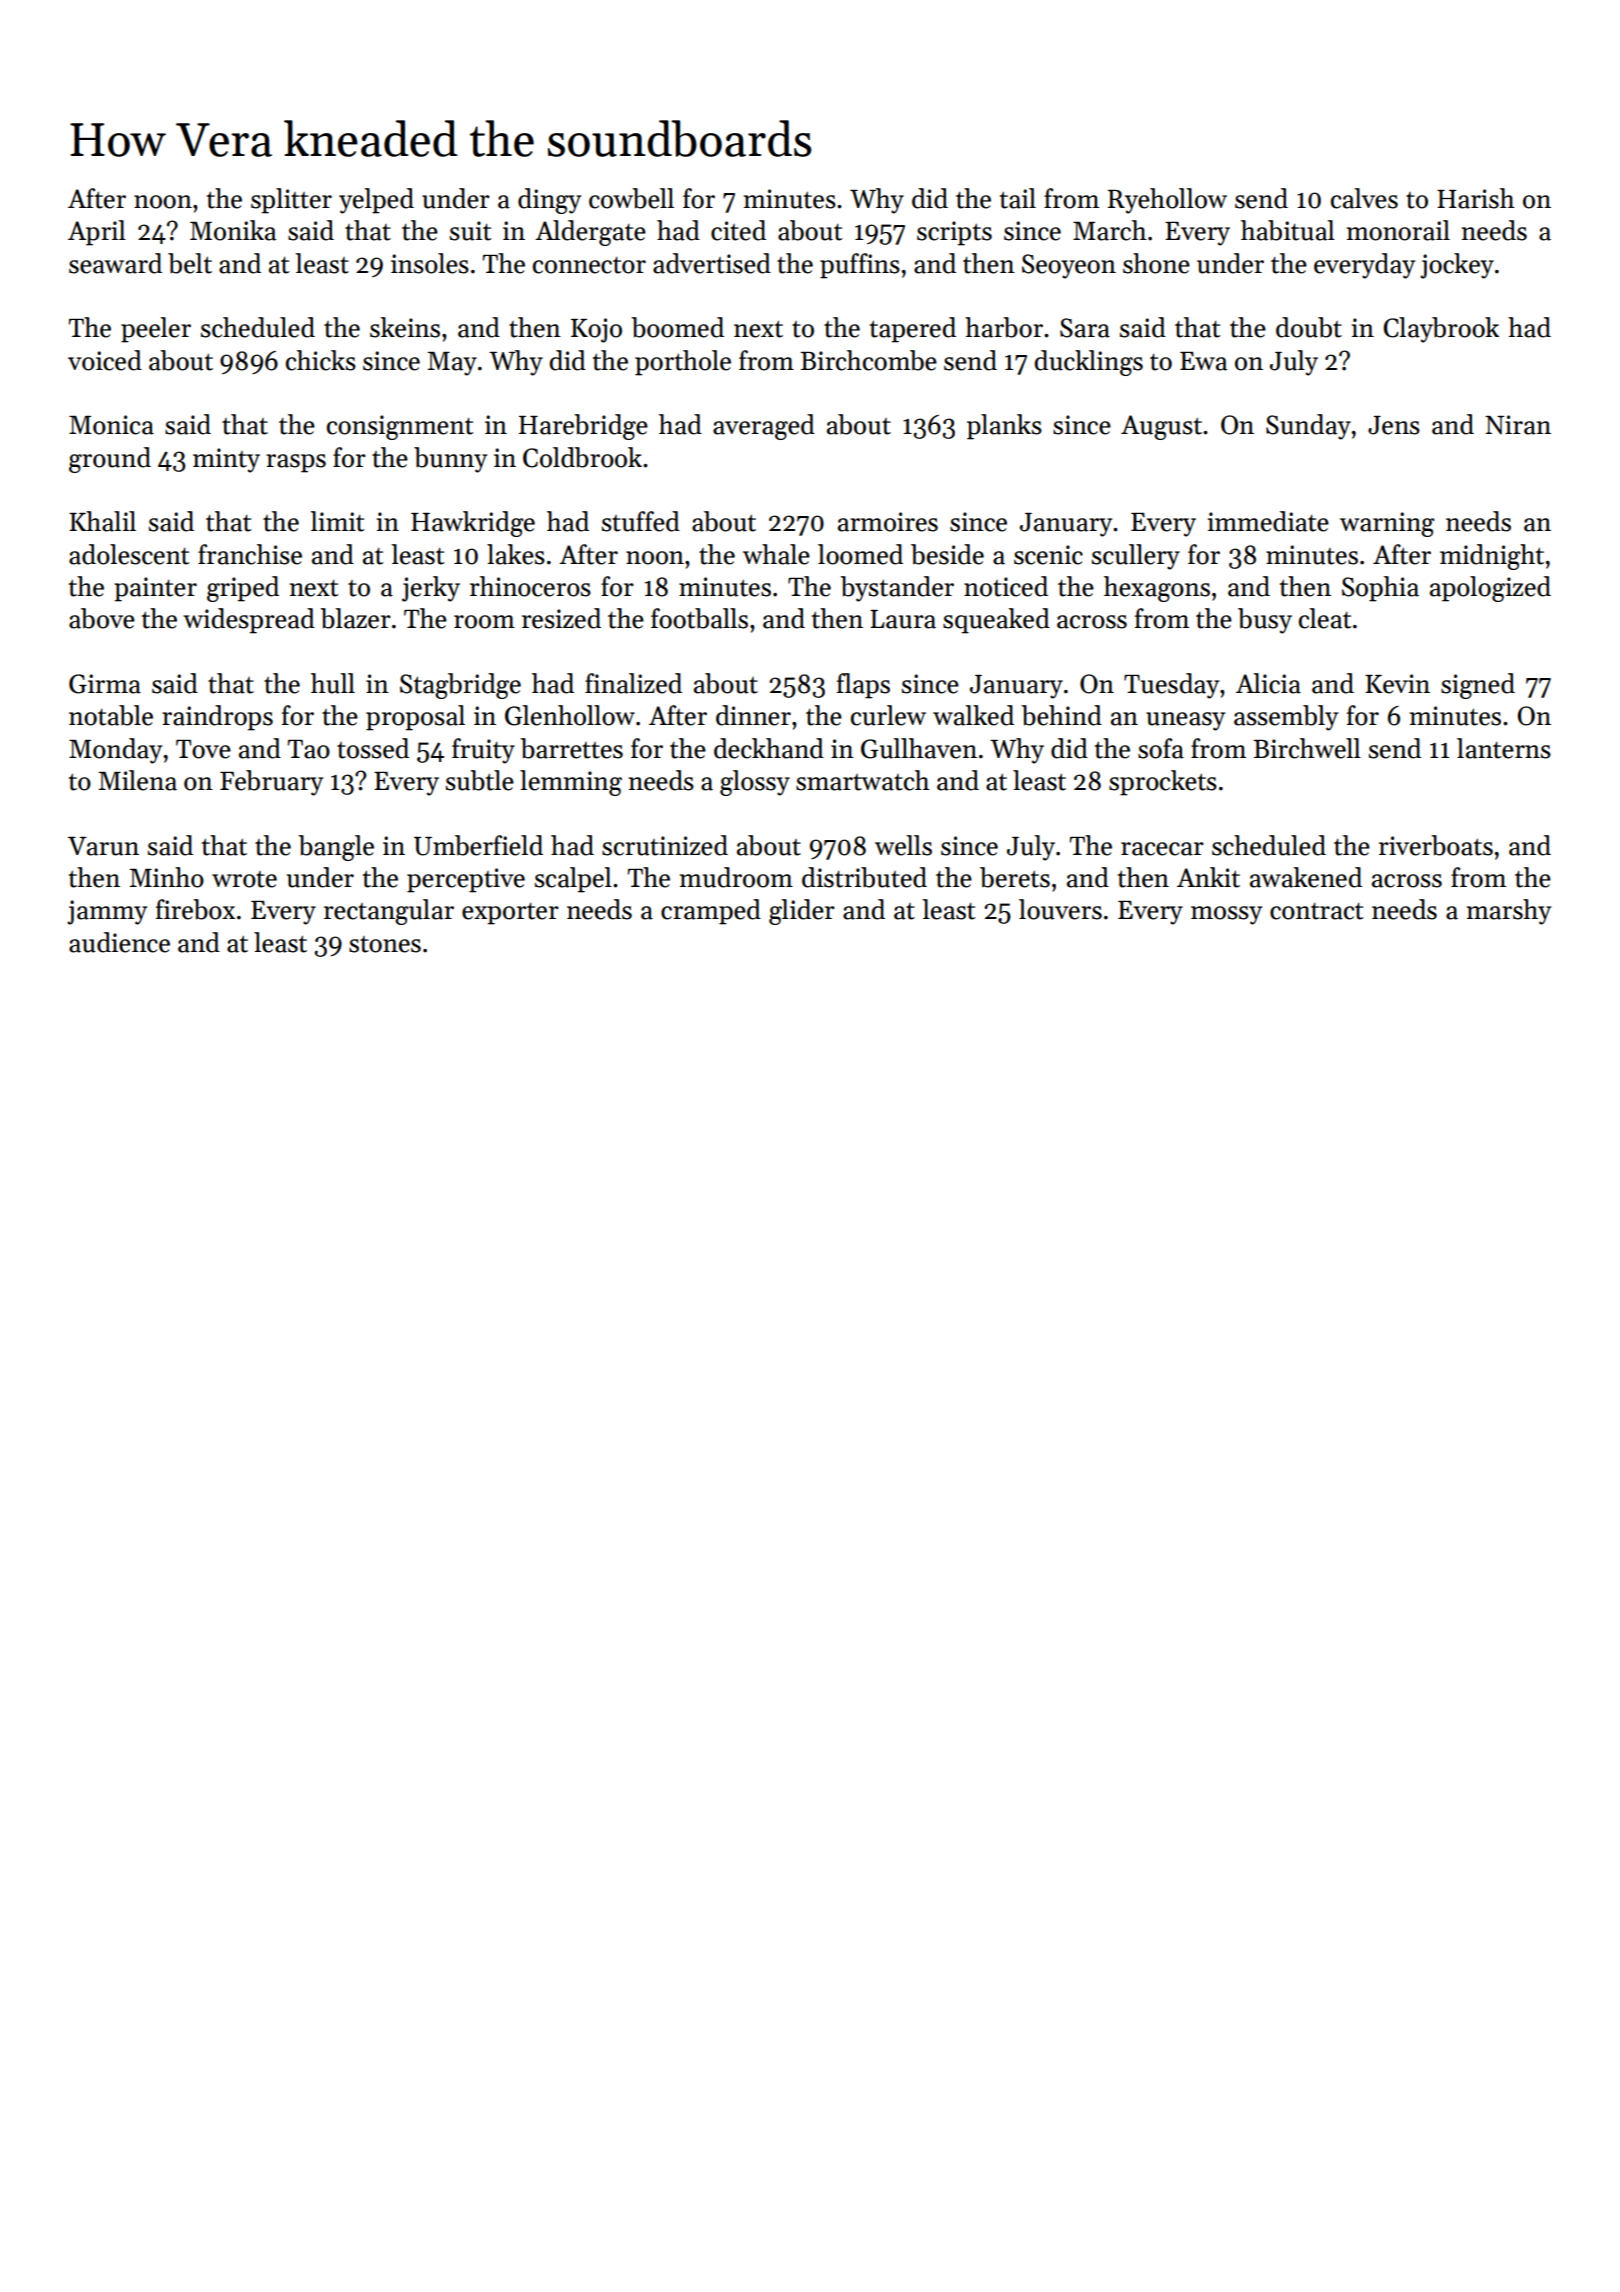  Describe the element at coordinates (1110, 230) in the screenshot. I see `March` at that location.
